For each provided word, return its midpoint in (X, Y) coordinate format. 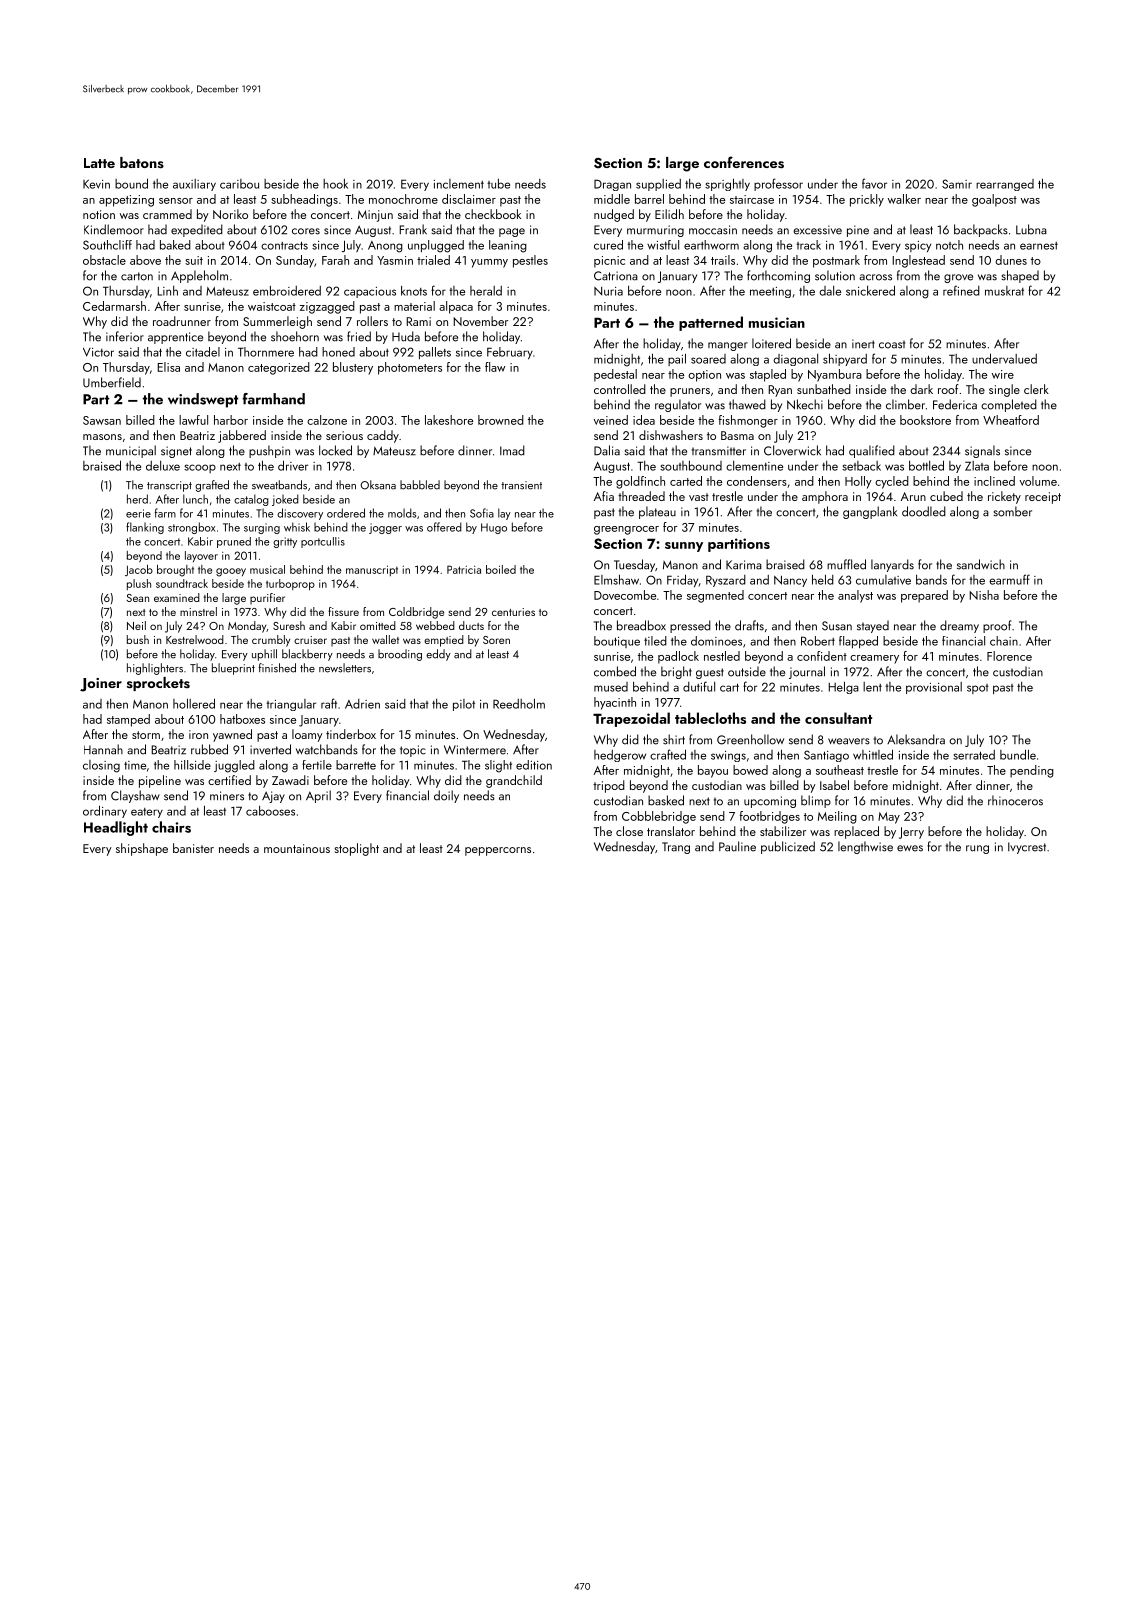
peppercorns (498, 851)
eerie (138, 513)
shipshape (142, 849)
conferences (744, 162)
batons (142, 162)
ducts (471, 625)
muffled (846, 564)
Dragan (612, 185)
